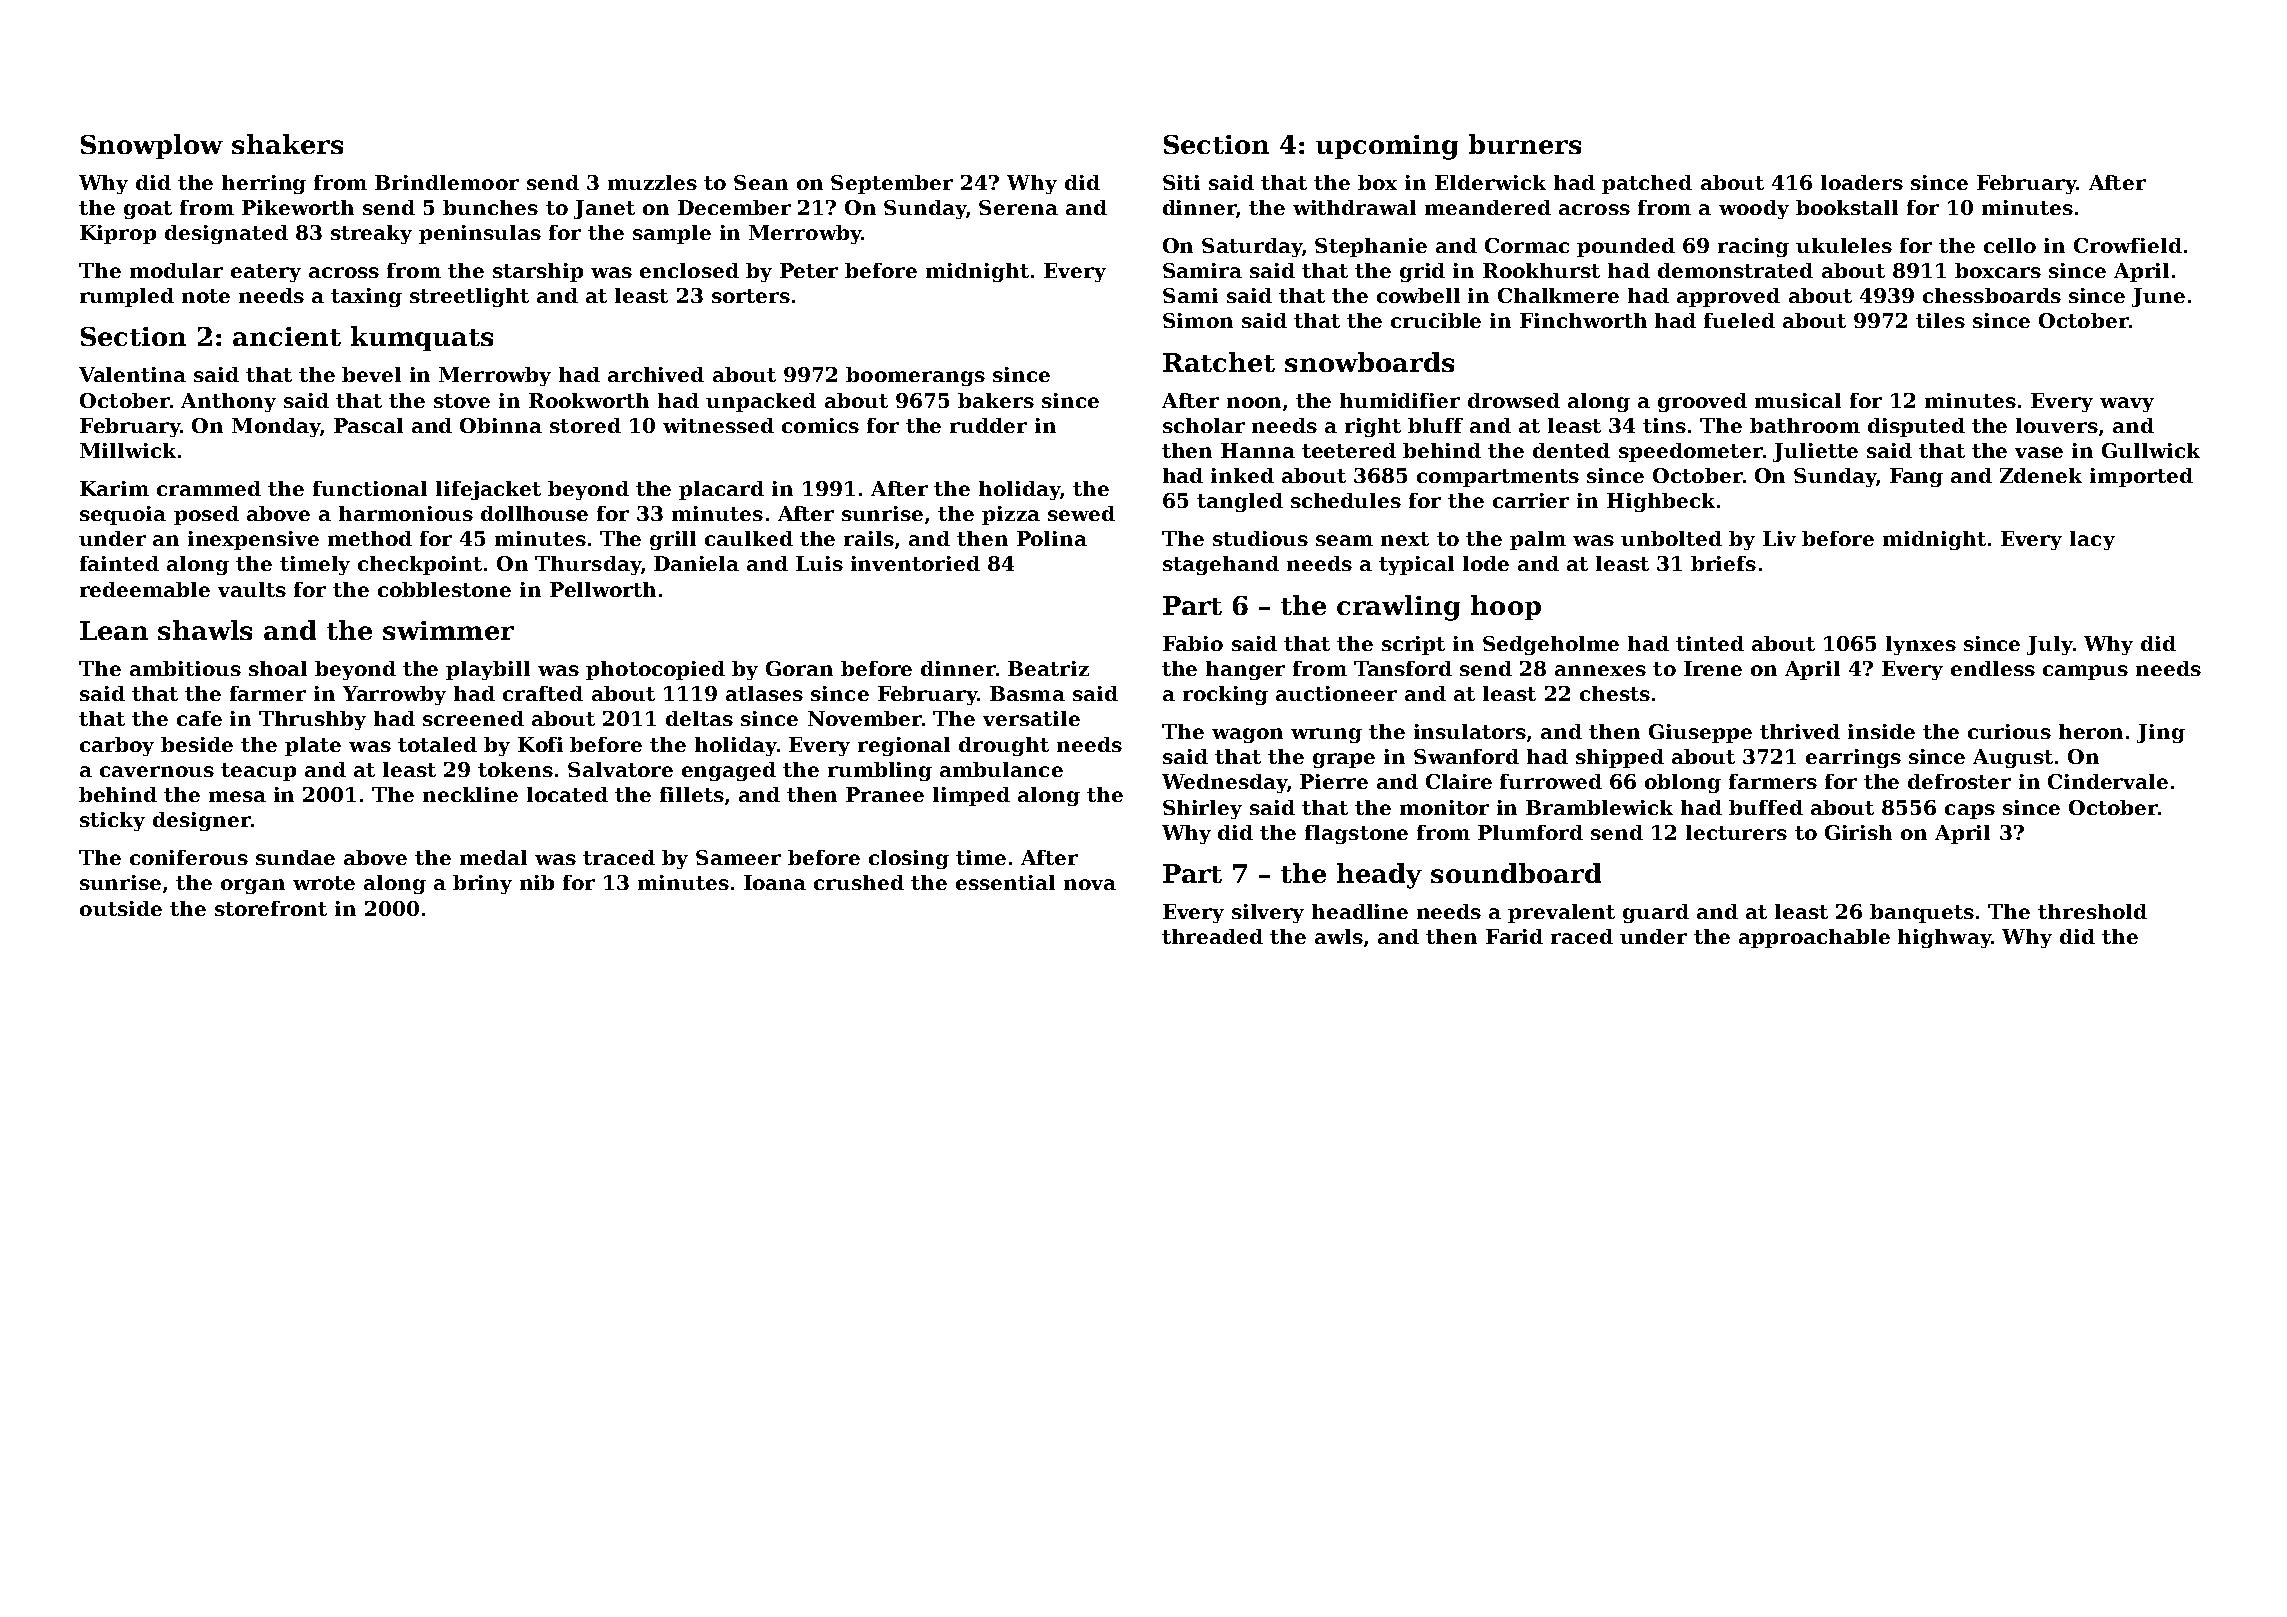 Image resolution: width=2287 pixels, height=1617 pixels. I want to click on threshold, so click(2092, 911).
